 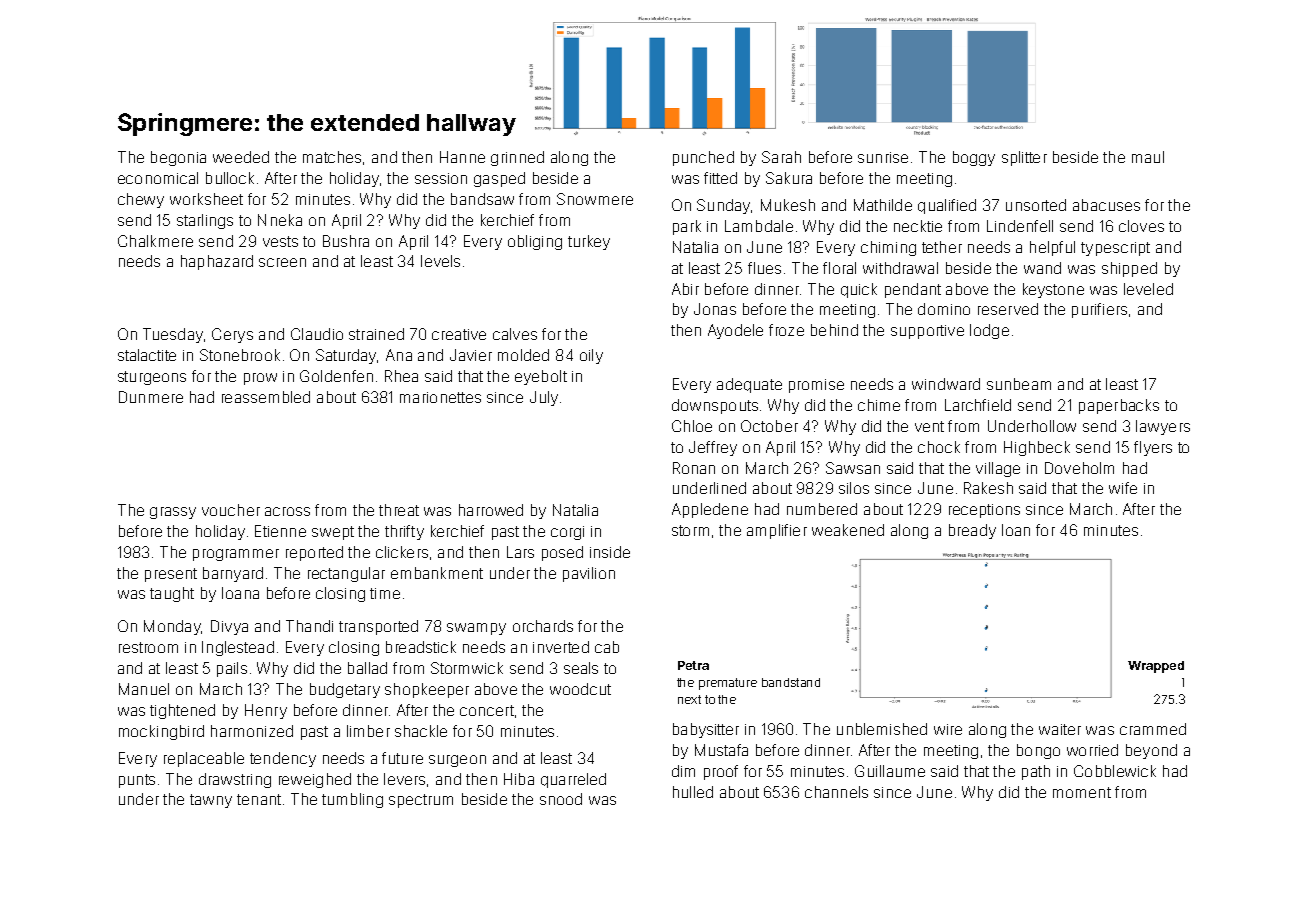 What do you see at coordinates (1123, 488) in the screenshot?
I see `wife` at bounding box center [1123, 488].
